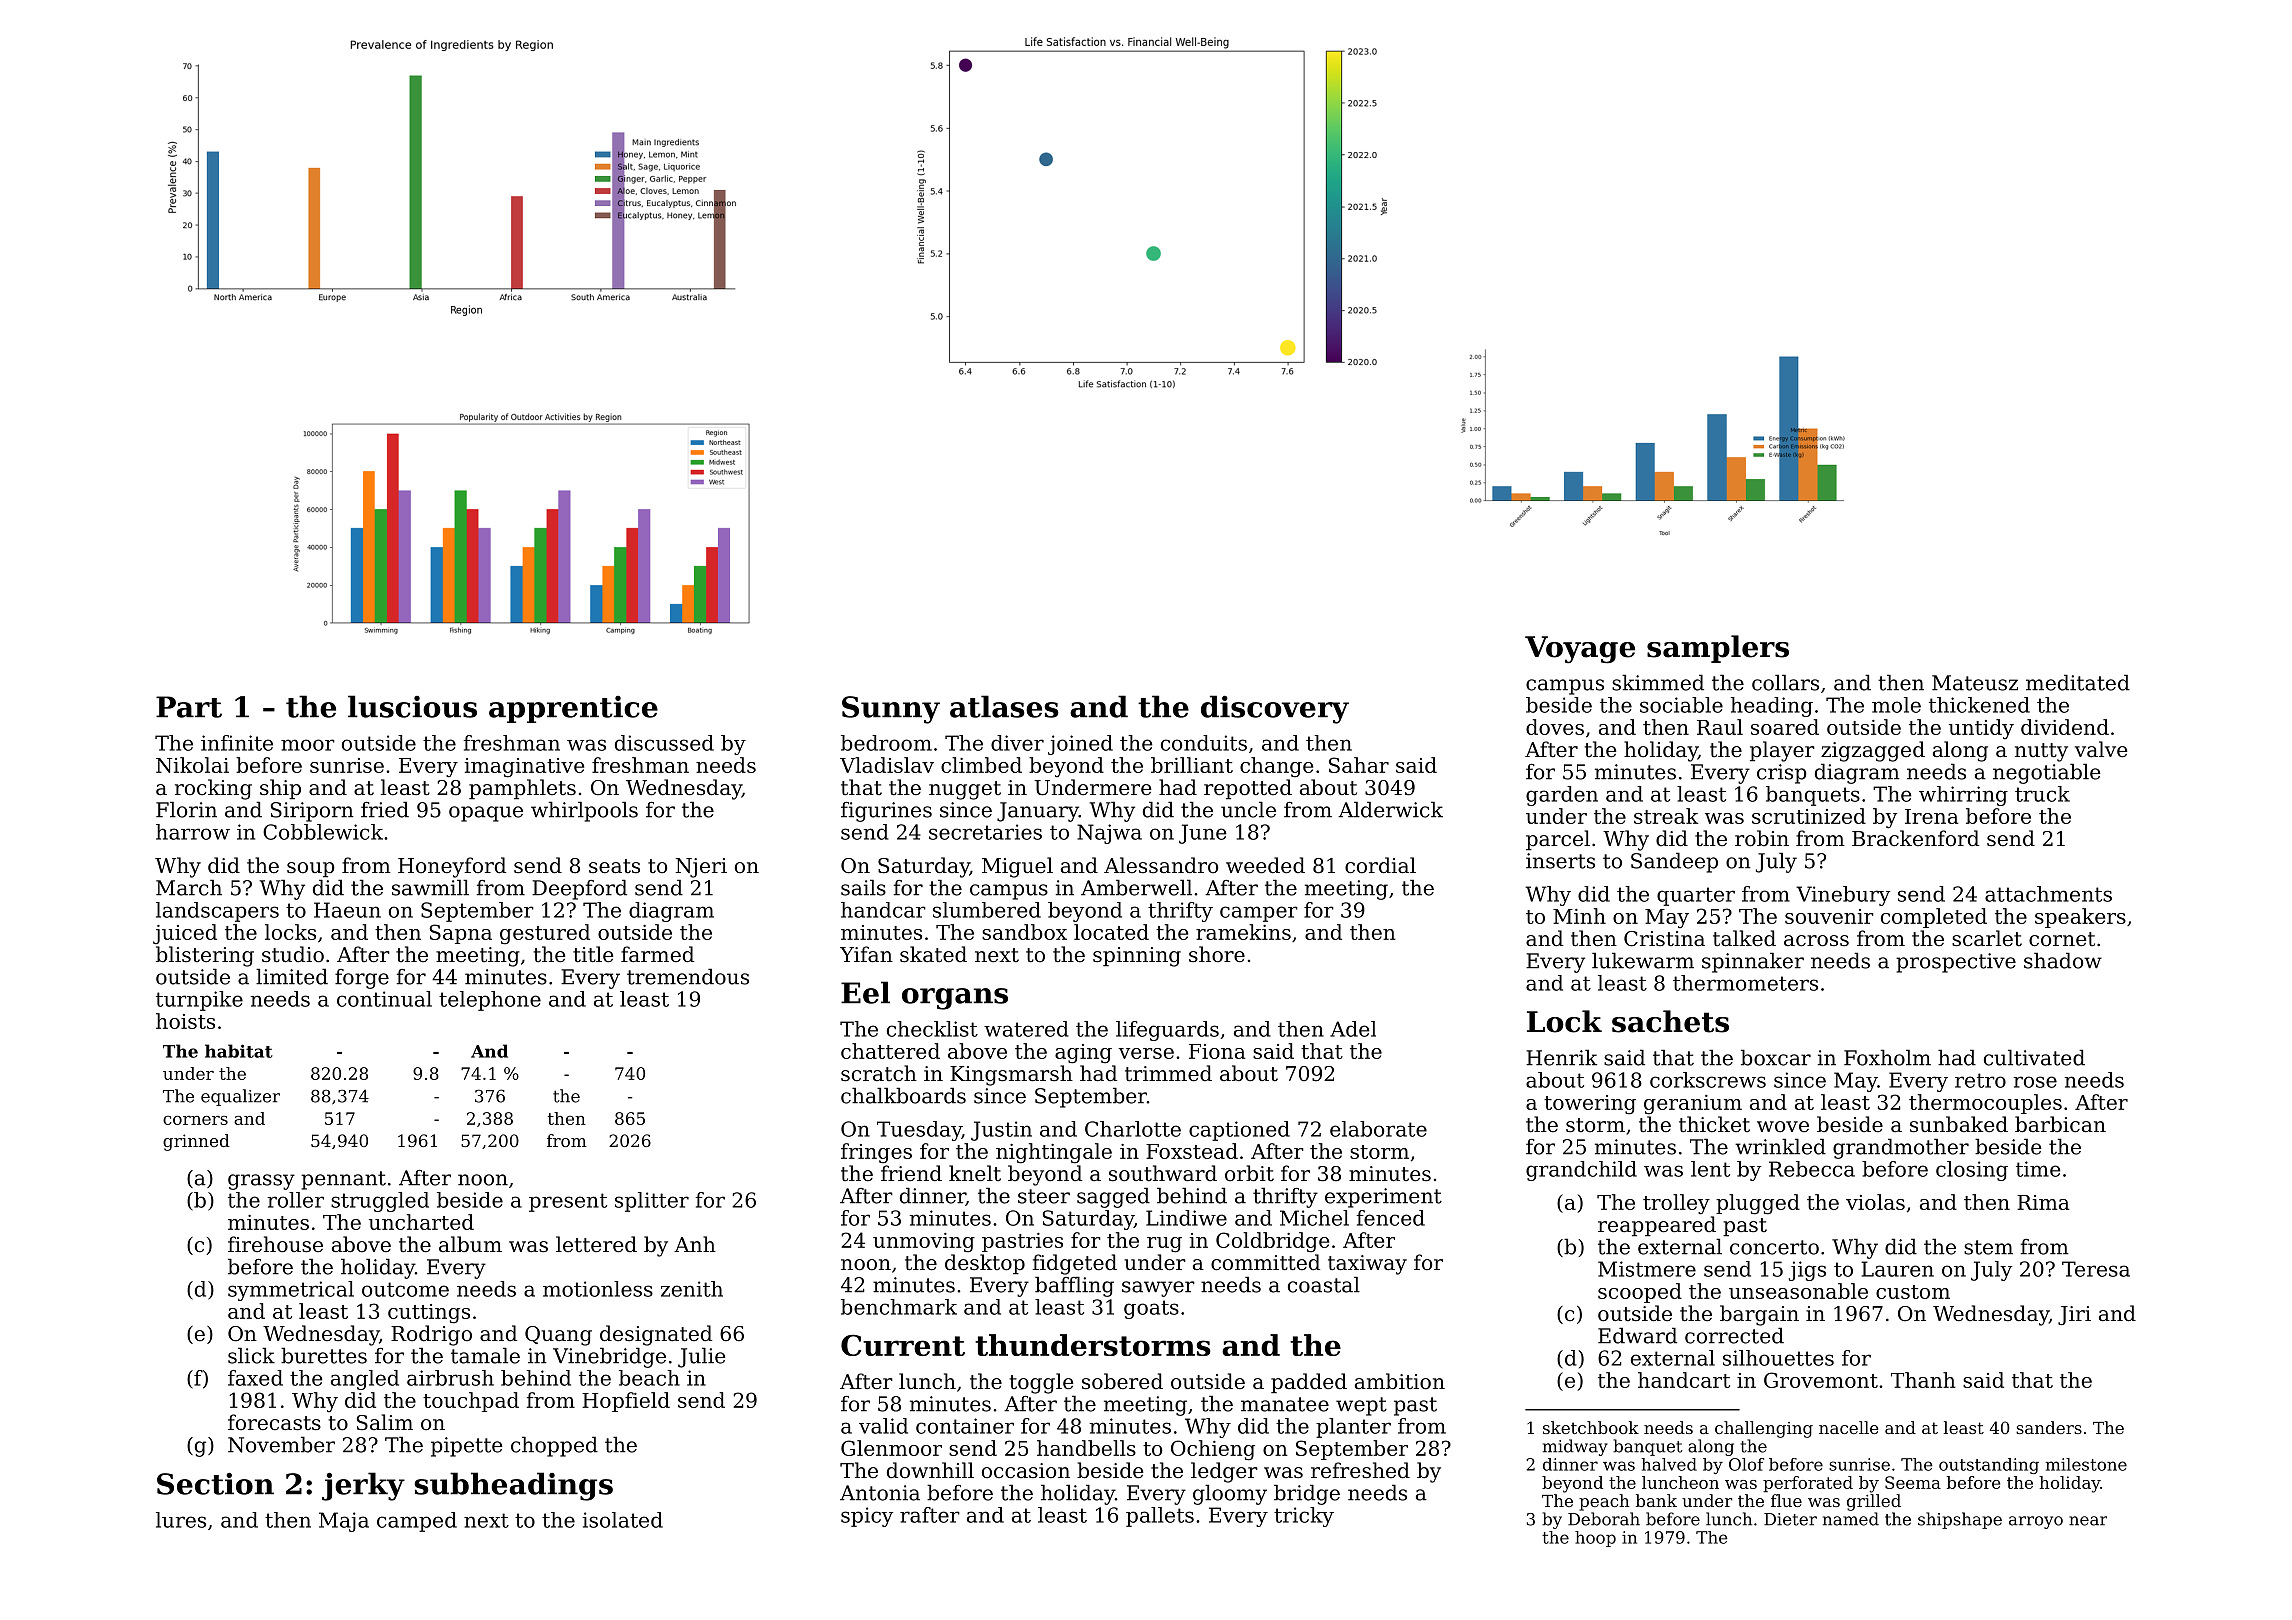 The height and width of the screenshot is (1620, 2292). What do you see at coordinates (251, 1355) in the screenshot?
I see `slick` at bounding box center [251, 1355].
